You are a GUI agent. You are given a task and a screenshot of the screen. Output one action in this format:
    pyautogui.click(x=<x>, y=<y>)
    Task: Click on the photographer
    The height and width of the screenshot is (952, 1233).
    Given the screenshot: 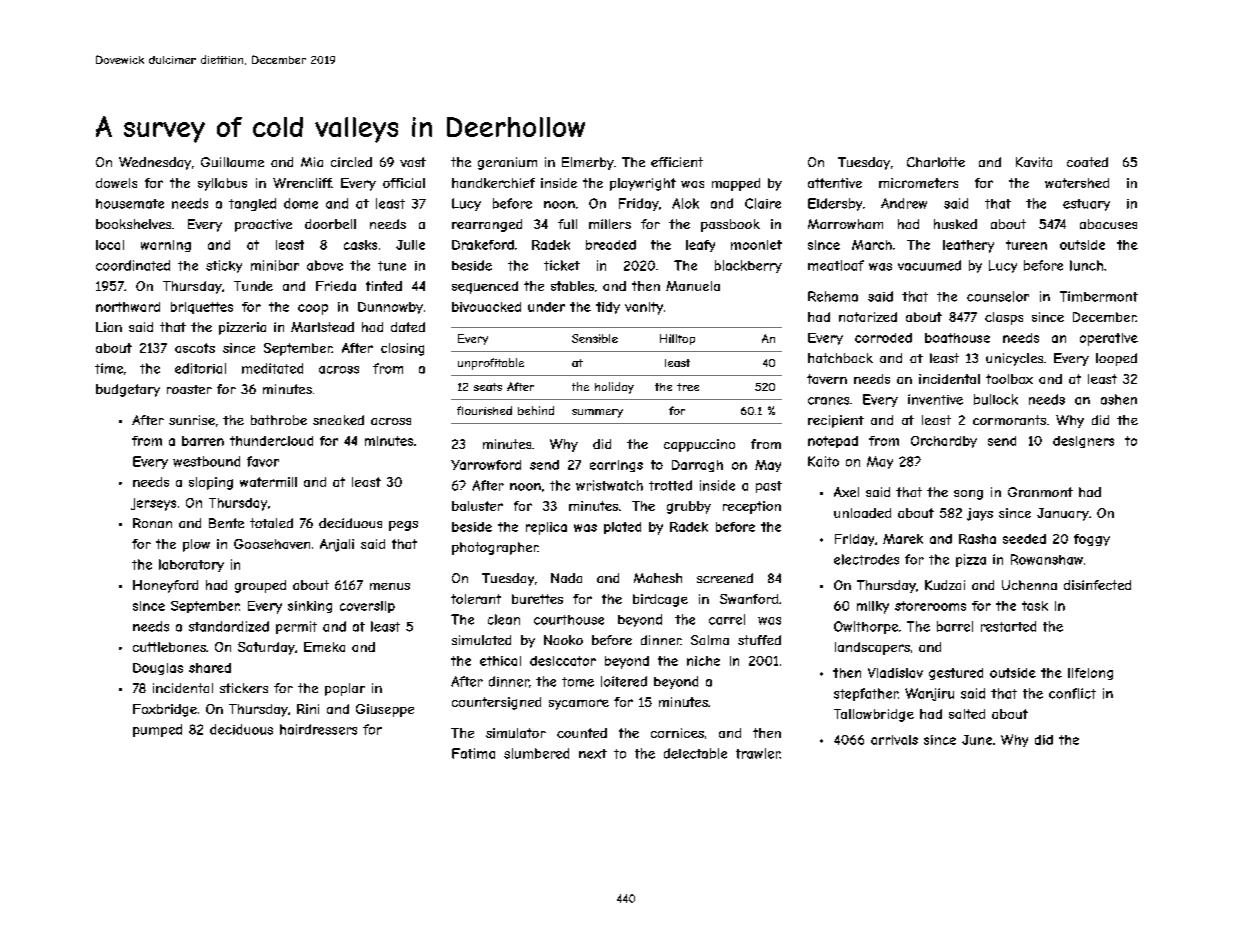 What is the action you would take?
    pyautogui.click(x=495, y=548)
